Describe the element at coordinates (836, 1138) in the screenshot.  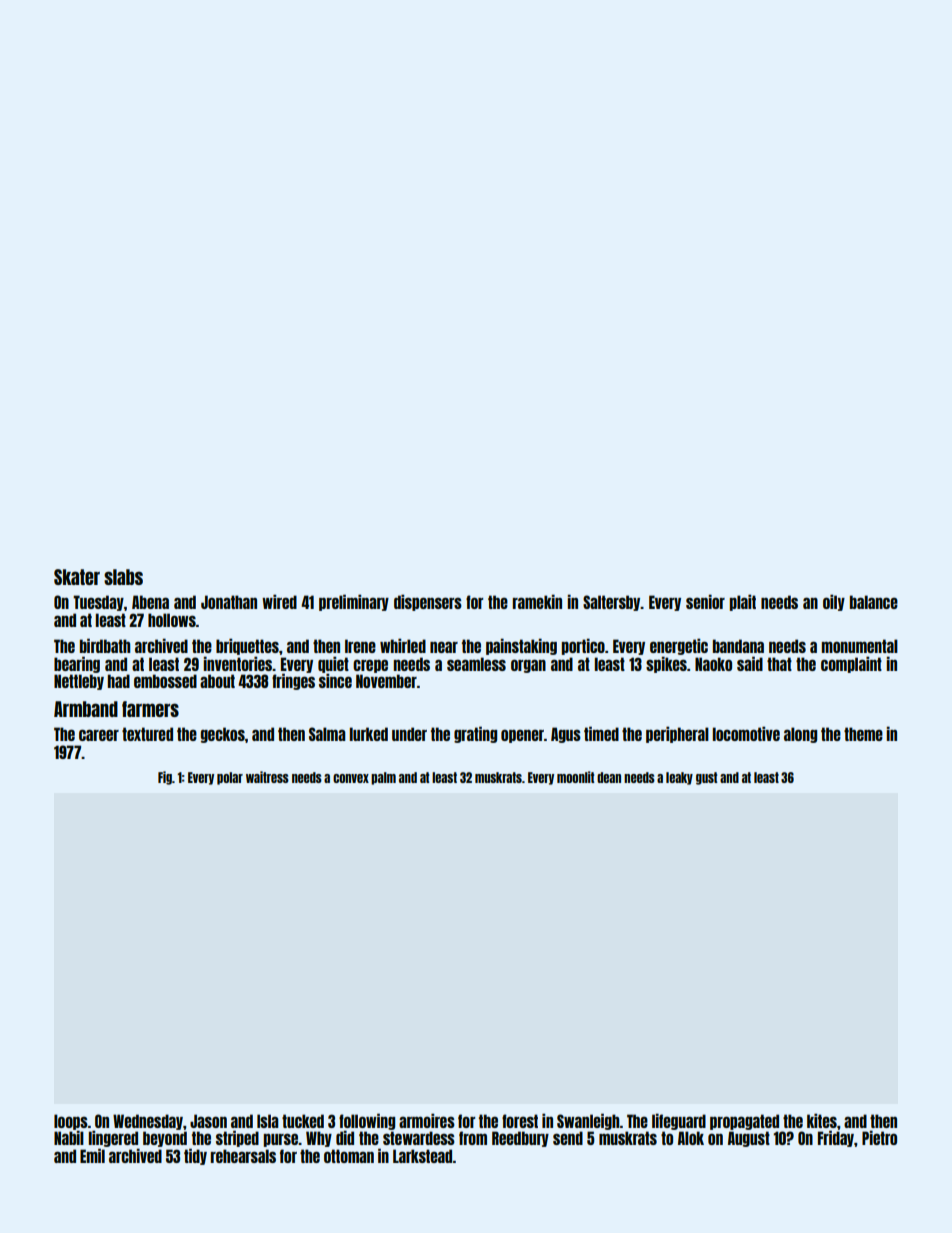
I see `Friday` at that location.
